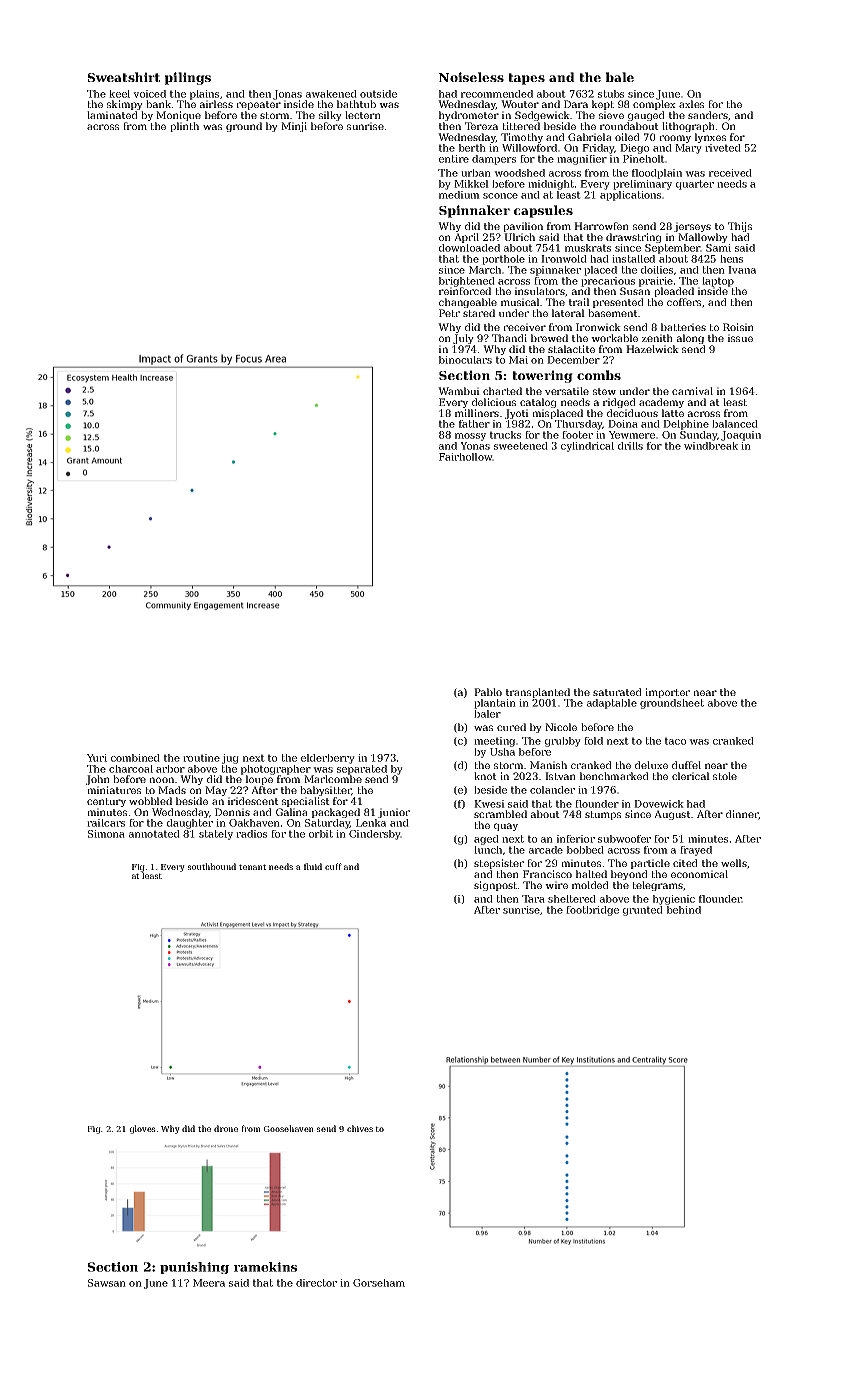 This screenshot has height=1400, width=849. I want to click on footbridge, so click(592, 911).
